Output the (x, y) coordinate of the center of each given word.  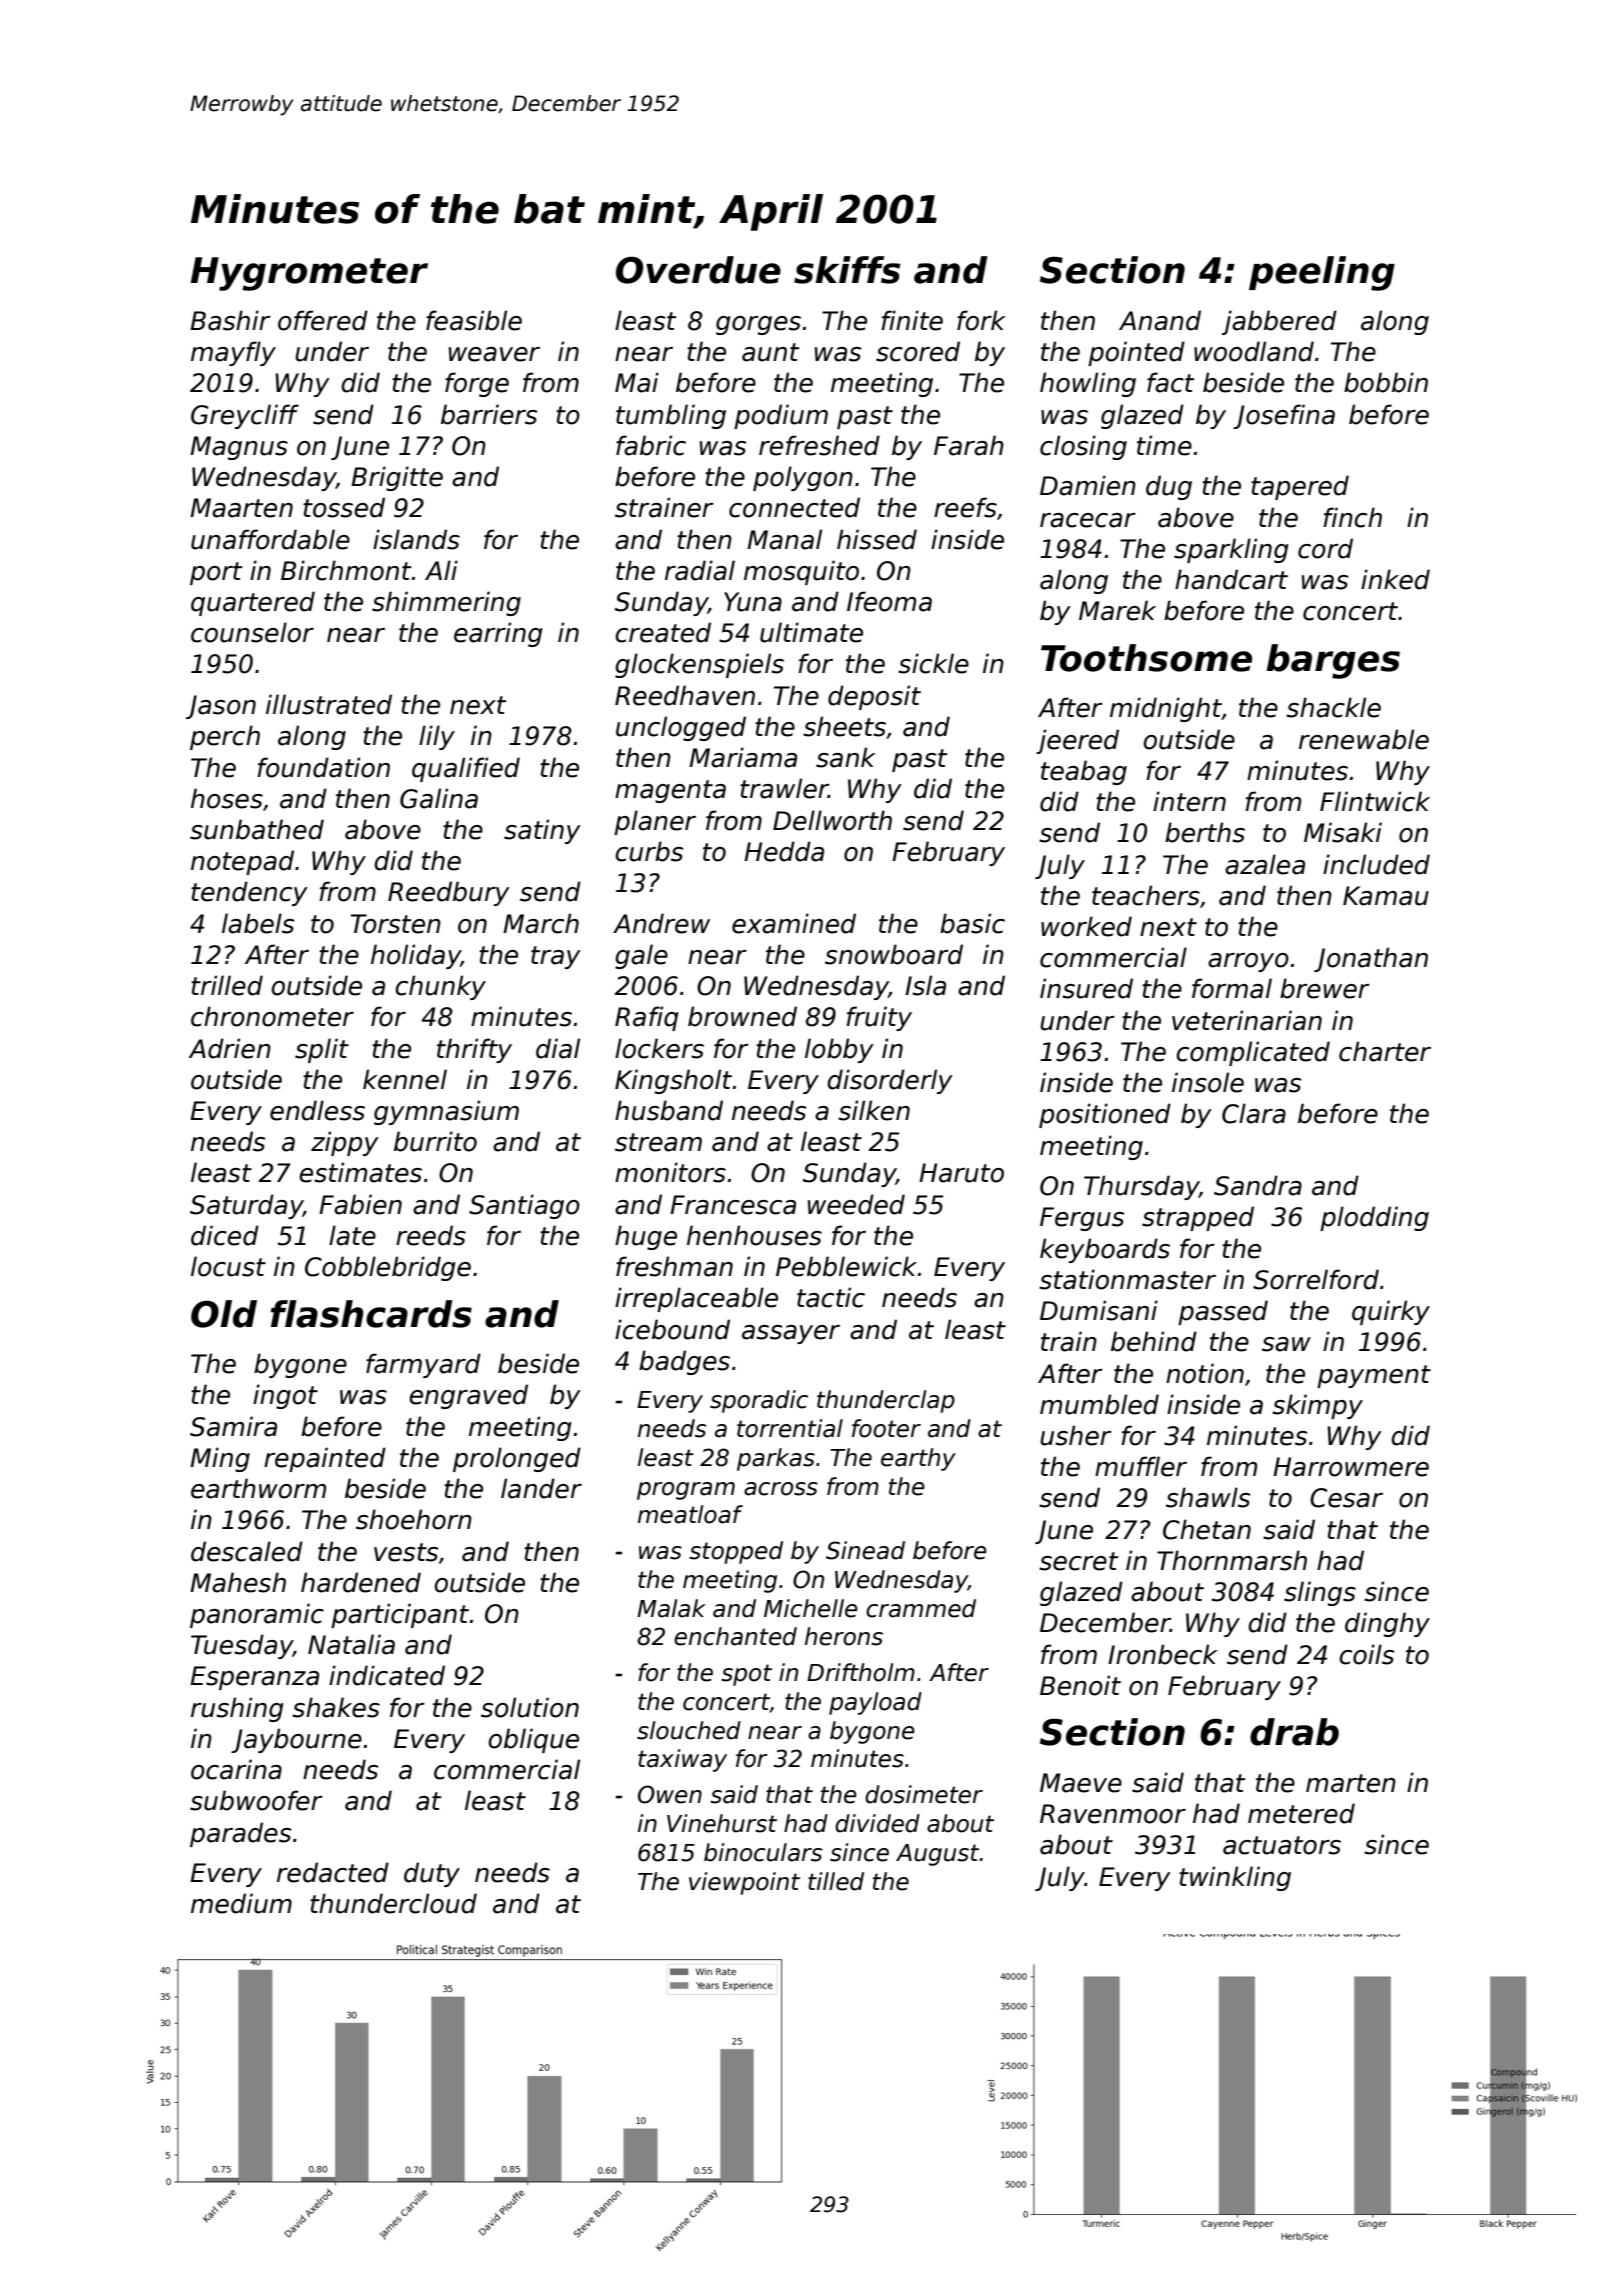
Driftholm (861, 1672)
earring (498, 634)
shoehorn (414, 1519)
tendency (249, 893)
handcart (1231, 579)
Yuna (753, 602)
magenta (670, 791)
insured (1086, 988)
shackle (1333, 707)
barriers (489, 414)
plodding (1374, 1218)
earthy (918, 1459)
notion (1205, 1373)
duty (432, 1874)
